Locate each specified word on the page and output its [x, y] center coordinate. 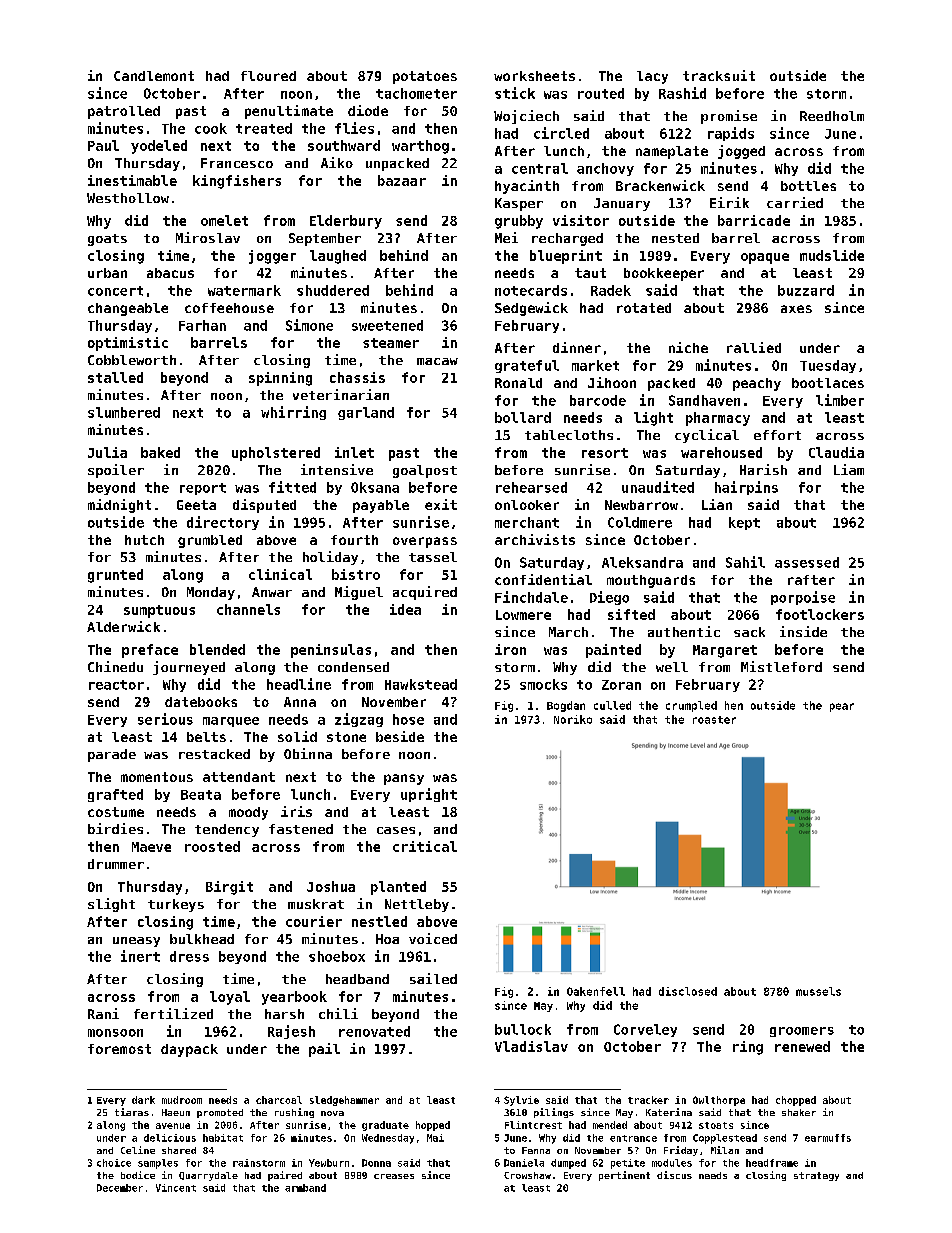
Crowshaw [527, 1175]
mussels [818, 991]
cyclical [707, 436]
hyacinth [527, 187]
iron [510, 649]
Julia [107, 452]
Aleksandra [642, 562]
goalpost [425, 471]
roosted [212, 846]
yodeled [159, 147]
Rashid [682, 93]
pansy [404, 779]
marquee [231, 722]
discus [674, 1175]
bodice [138, 1175]
